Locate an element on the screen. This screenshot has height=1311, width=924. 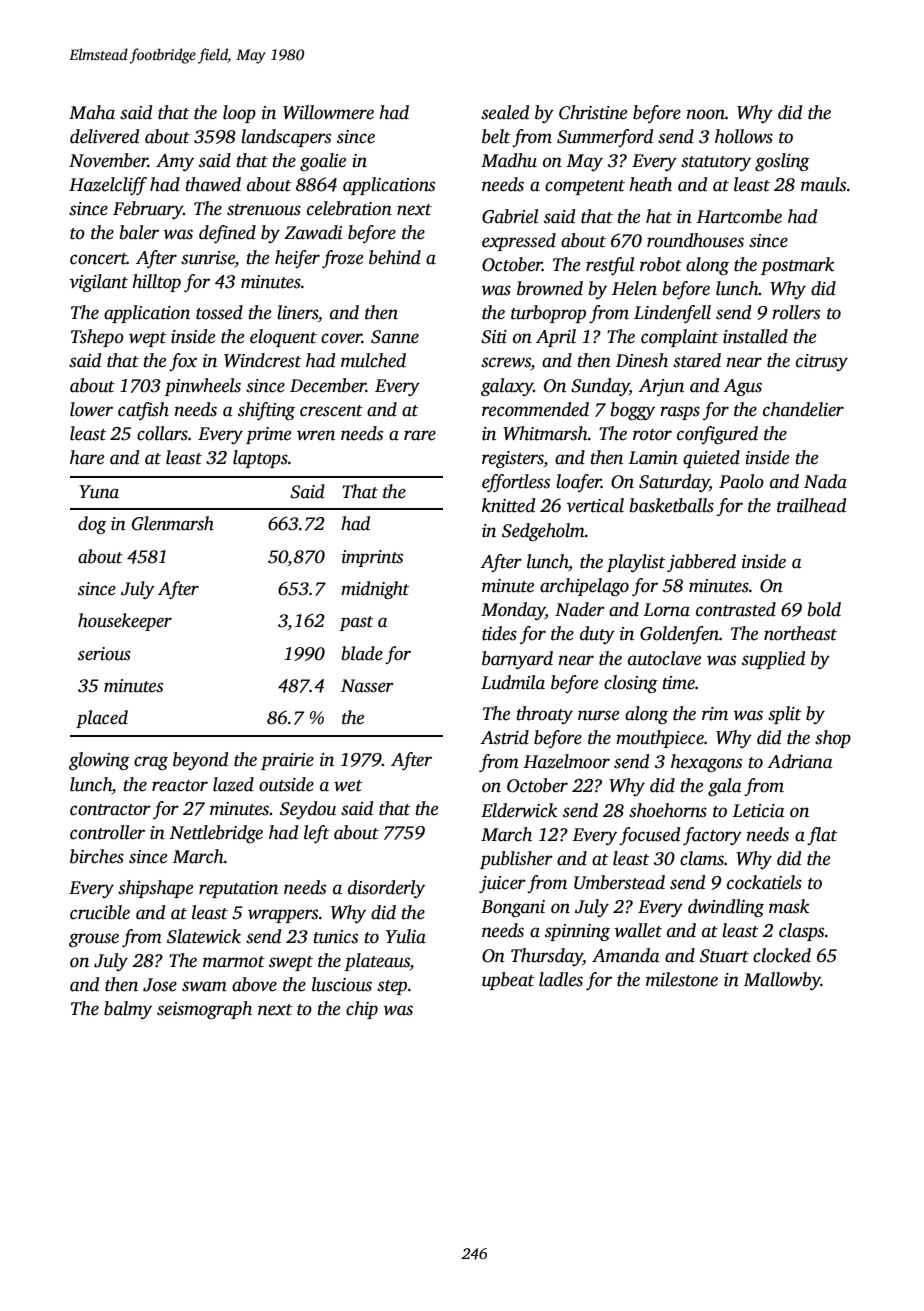
Willowmere is located at coordinates (328, 112).
